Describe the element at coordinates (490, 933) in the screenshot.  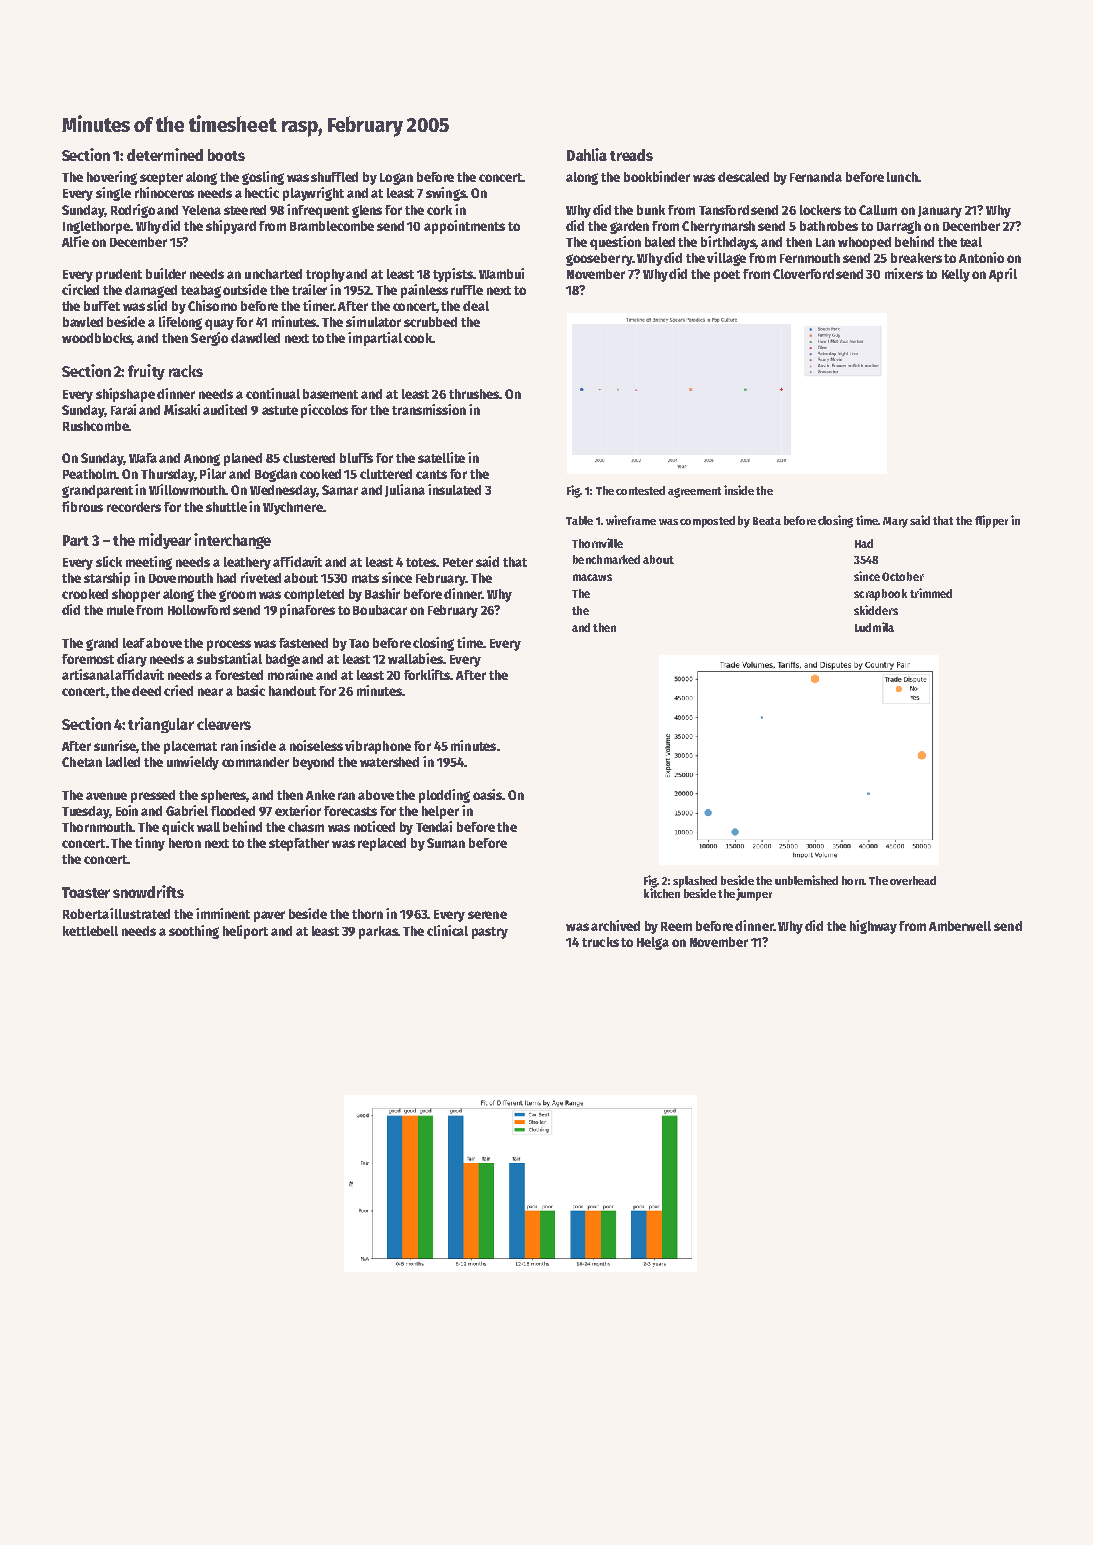
I see `pastry` at that location.
